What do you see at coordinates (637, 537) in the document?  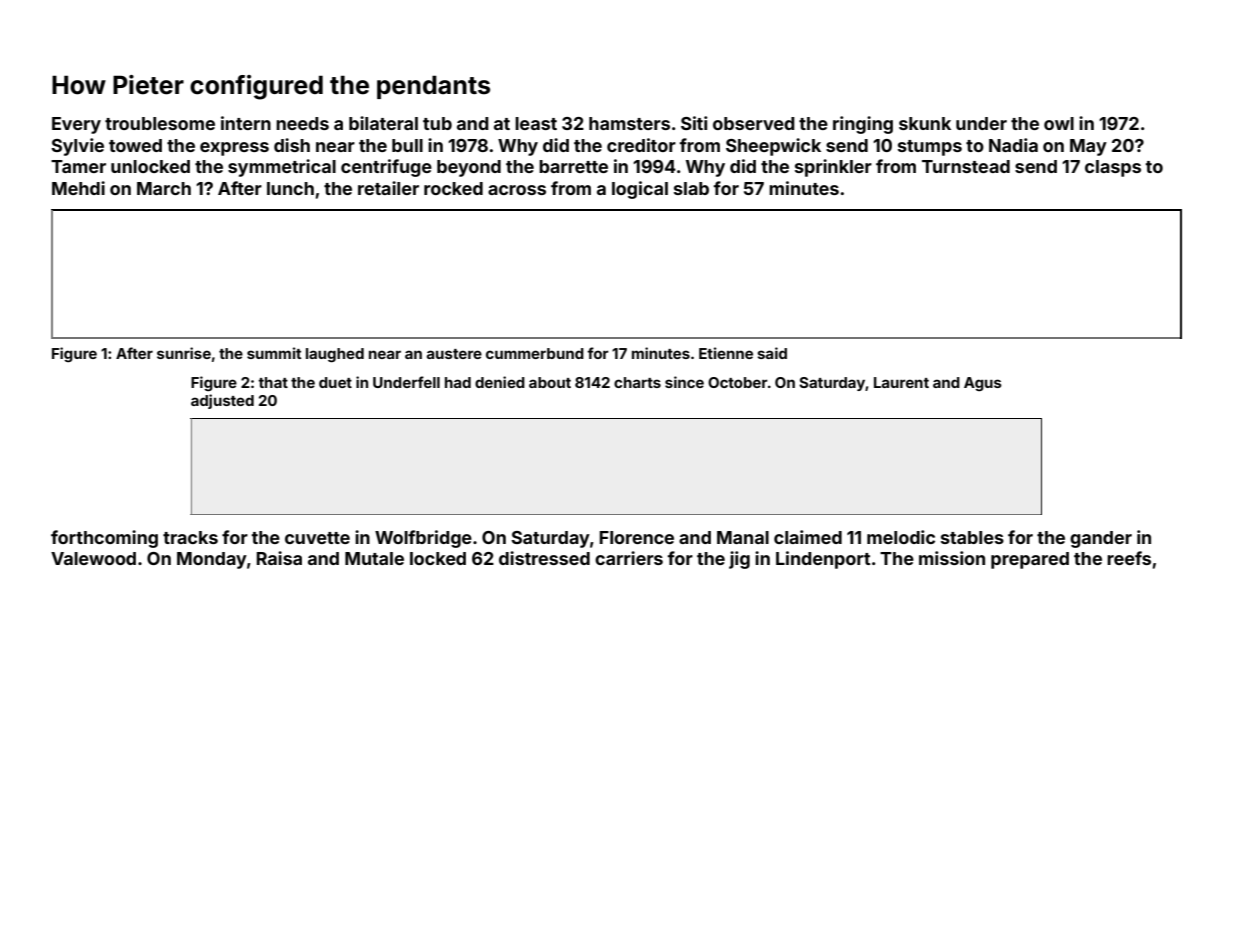 I see `Florence` at bounding box center [637, 537].
